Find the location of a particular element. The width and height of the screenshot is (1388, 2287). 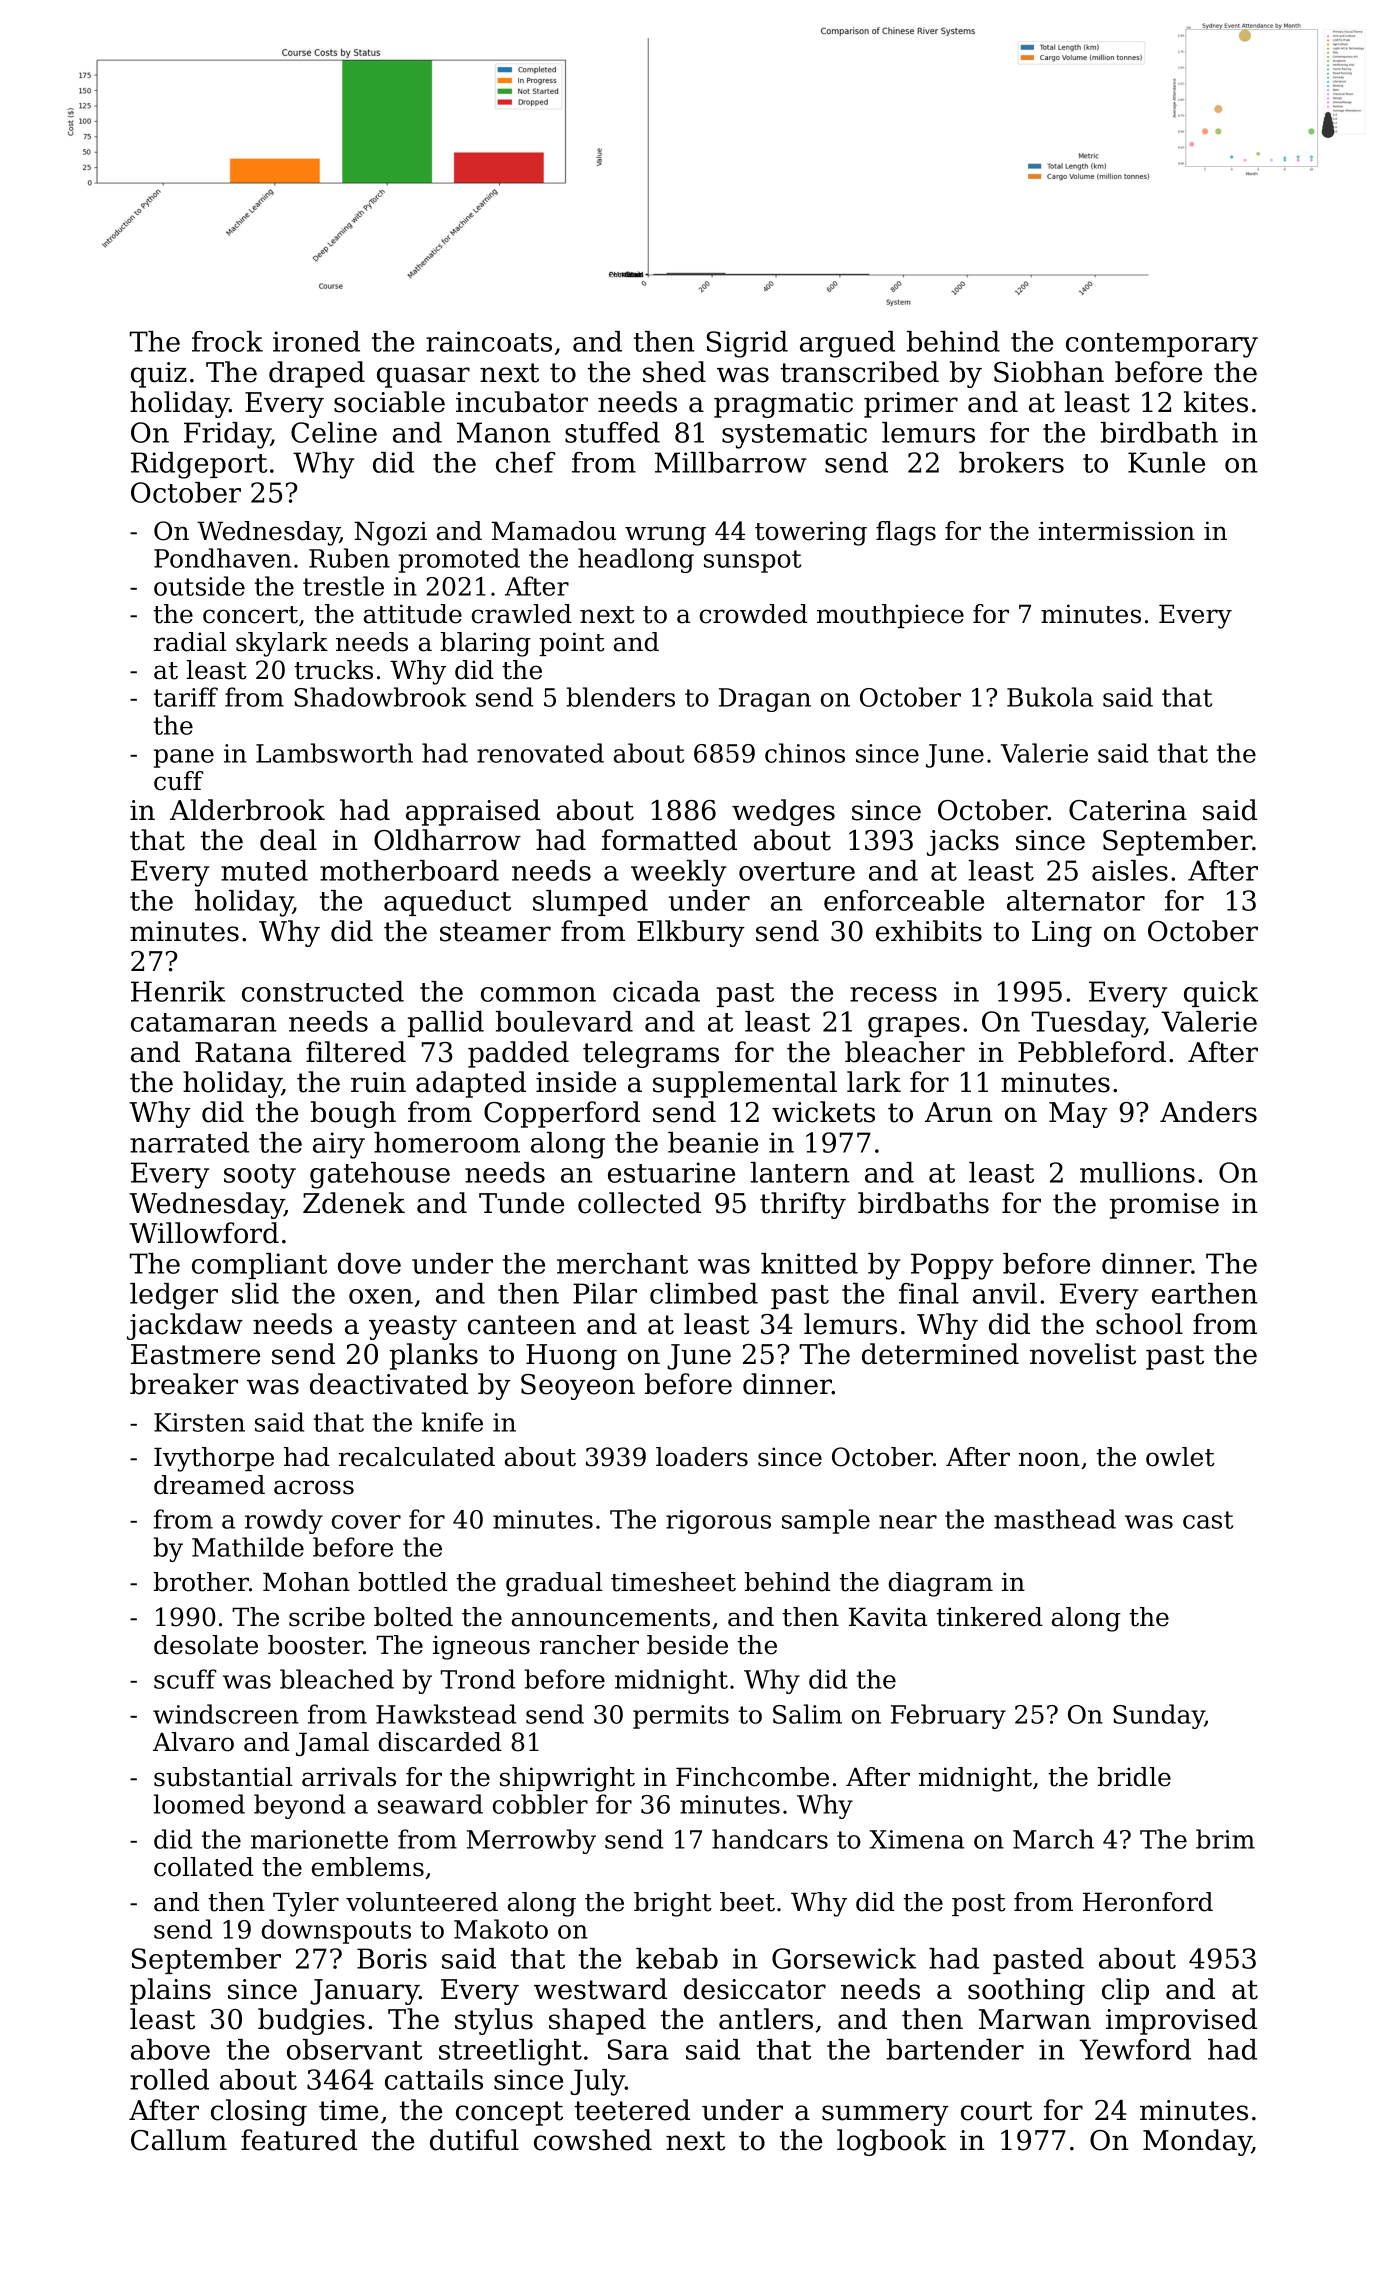

ironed is located at coordinates (316, 341).
